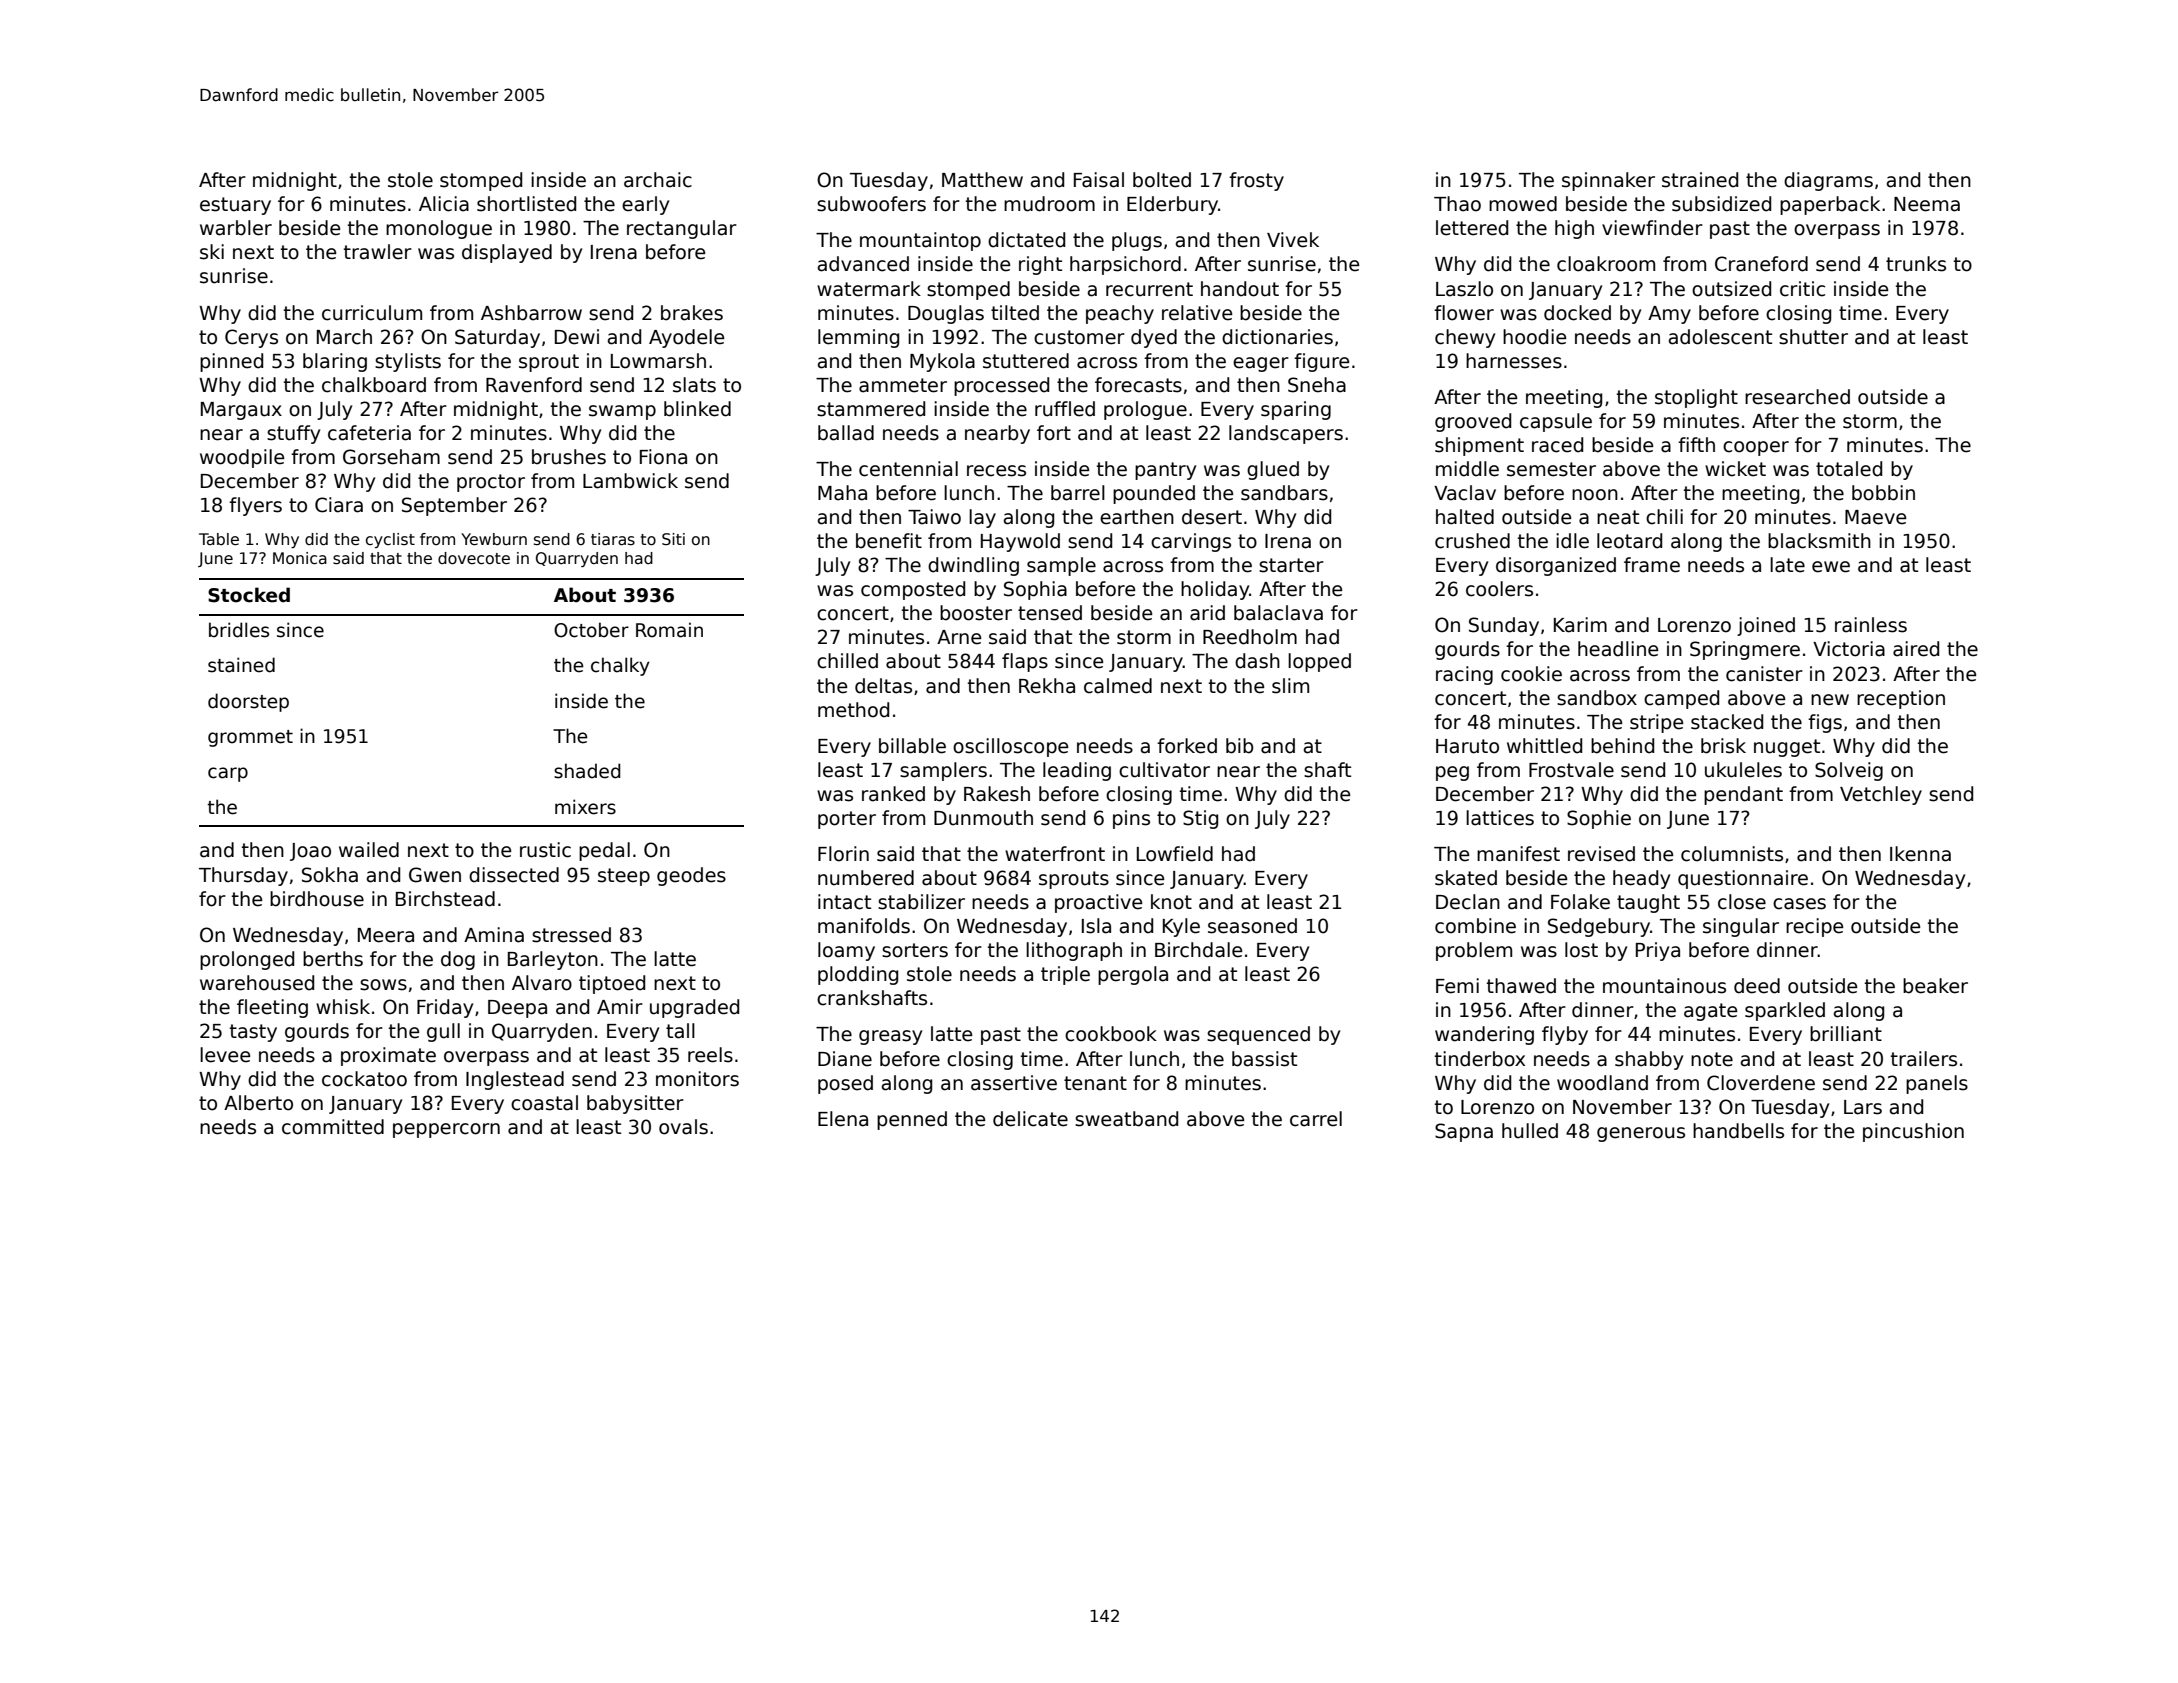  What do you see at coordinates (1252, 926) in the screenshot?
I see `seasoned` at bounding box center [1252, 926].
